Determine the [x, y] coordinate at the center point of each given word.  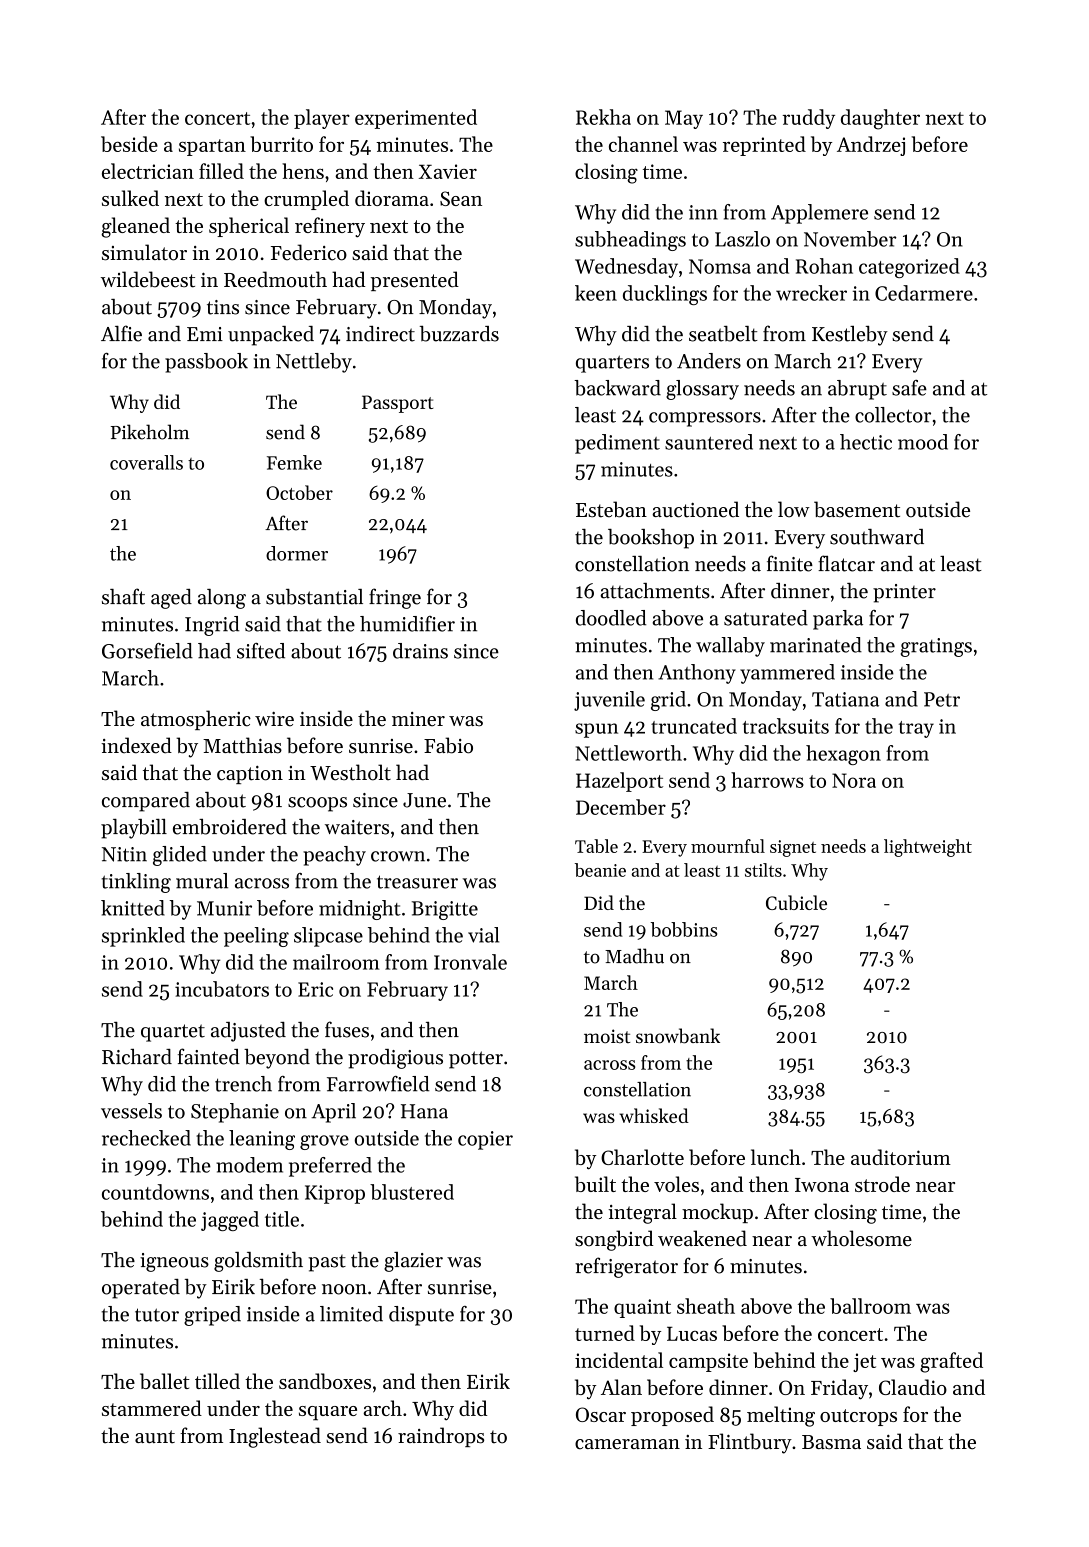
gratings [936, 647]
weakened [702, 1238]
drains [420, 651]
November [850, 239]
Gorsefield [147, 651]
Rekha [603, 117]
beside [129, 144]
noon [344, 1289]
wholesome [861, 1238]
